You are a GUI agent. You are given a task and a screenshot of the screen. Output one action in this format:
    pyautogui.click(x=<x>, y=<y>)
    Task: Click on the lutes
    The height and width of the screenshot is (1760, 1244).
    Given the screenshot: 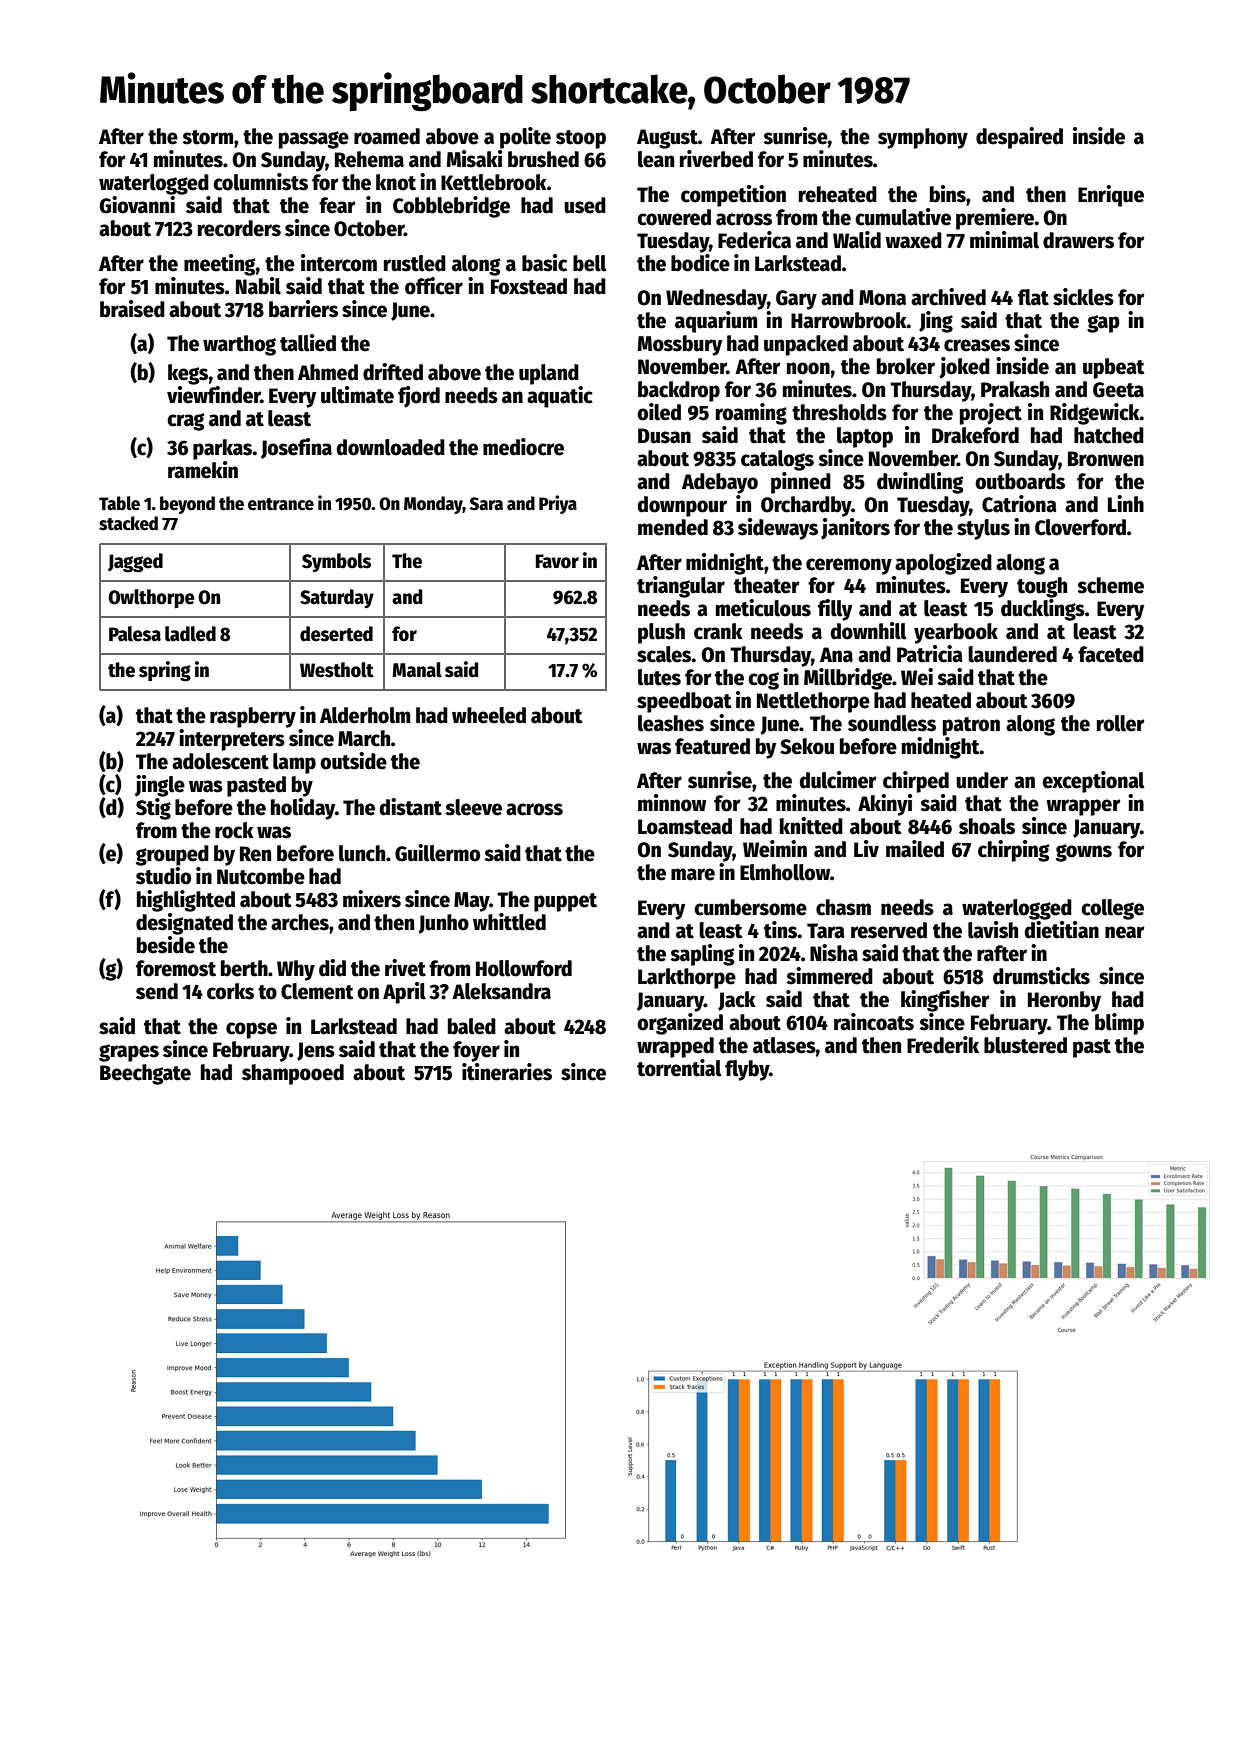 What is the action you would take?
    pyautogui.click(x=659, y=677)
